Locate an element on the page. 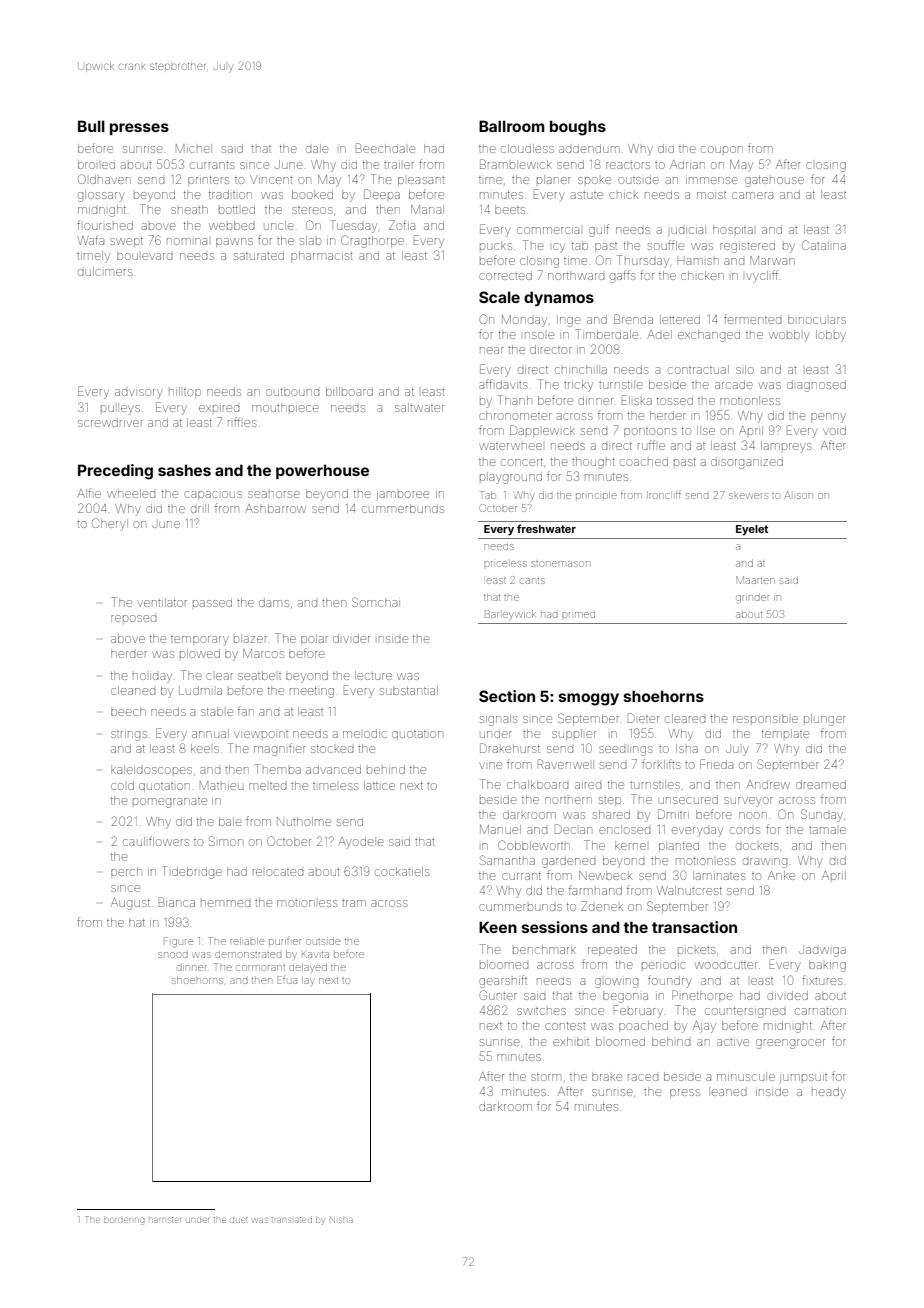  Ballroom is located at coordinates (512, 126).
